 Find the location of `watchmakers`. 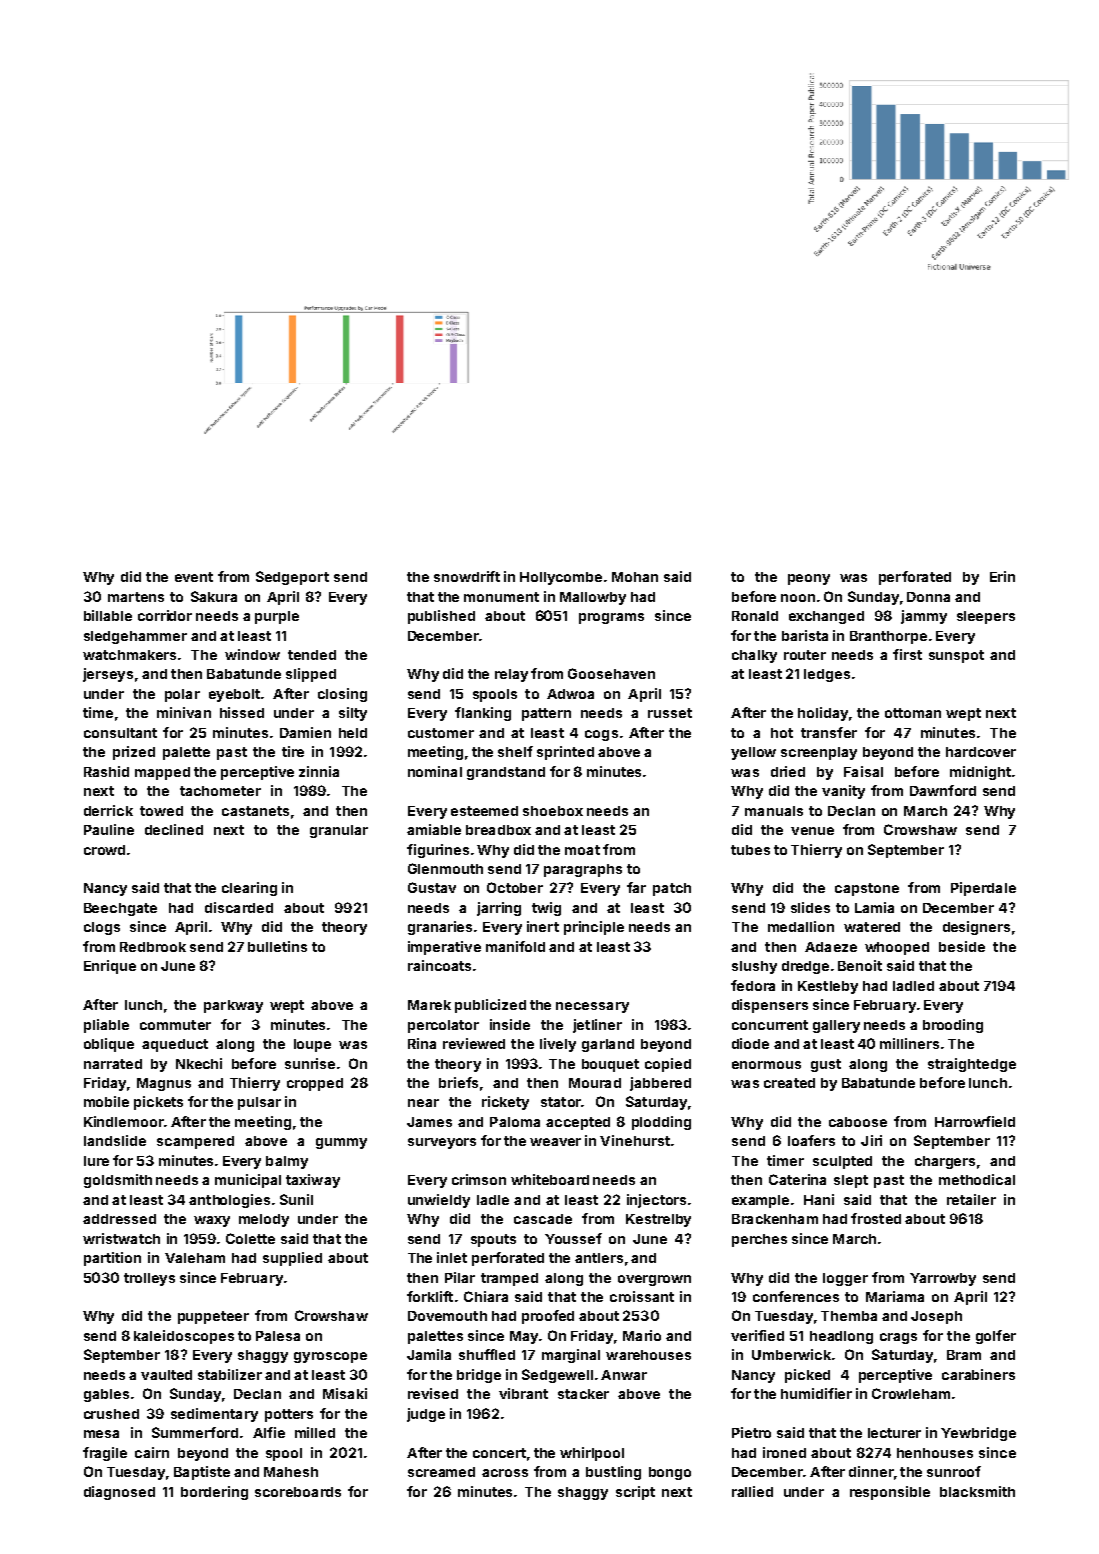

watchmakers is located at coordinates (129, 655).
